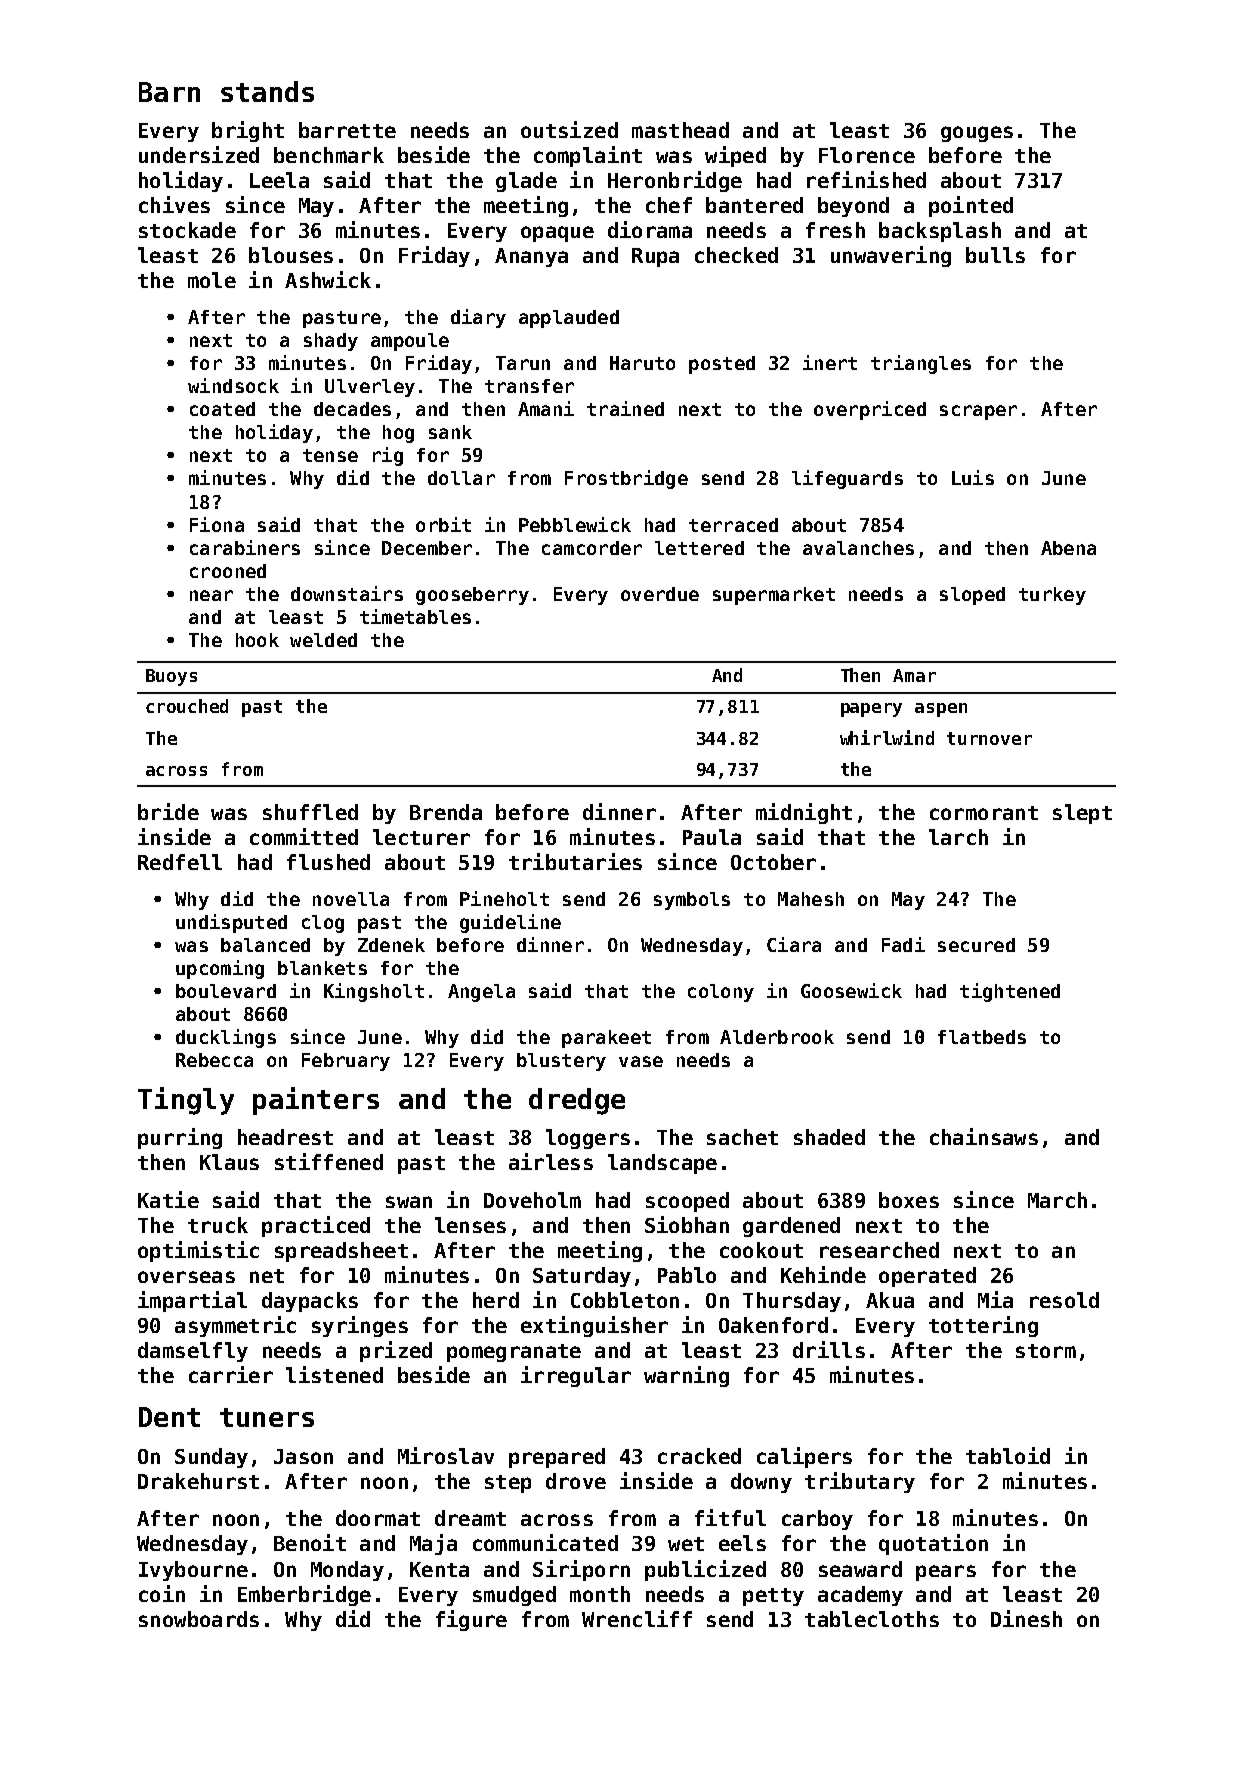  What do you see at coordinates (304, 1595) in the image?
I see `Emberbridge` at bounding box center [304, 1595].
